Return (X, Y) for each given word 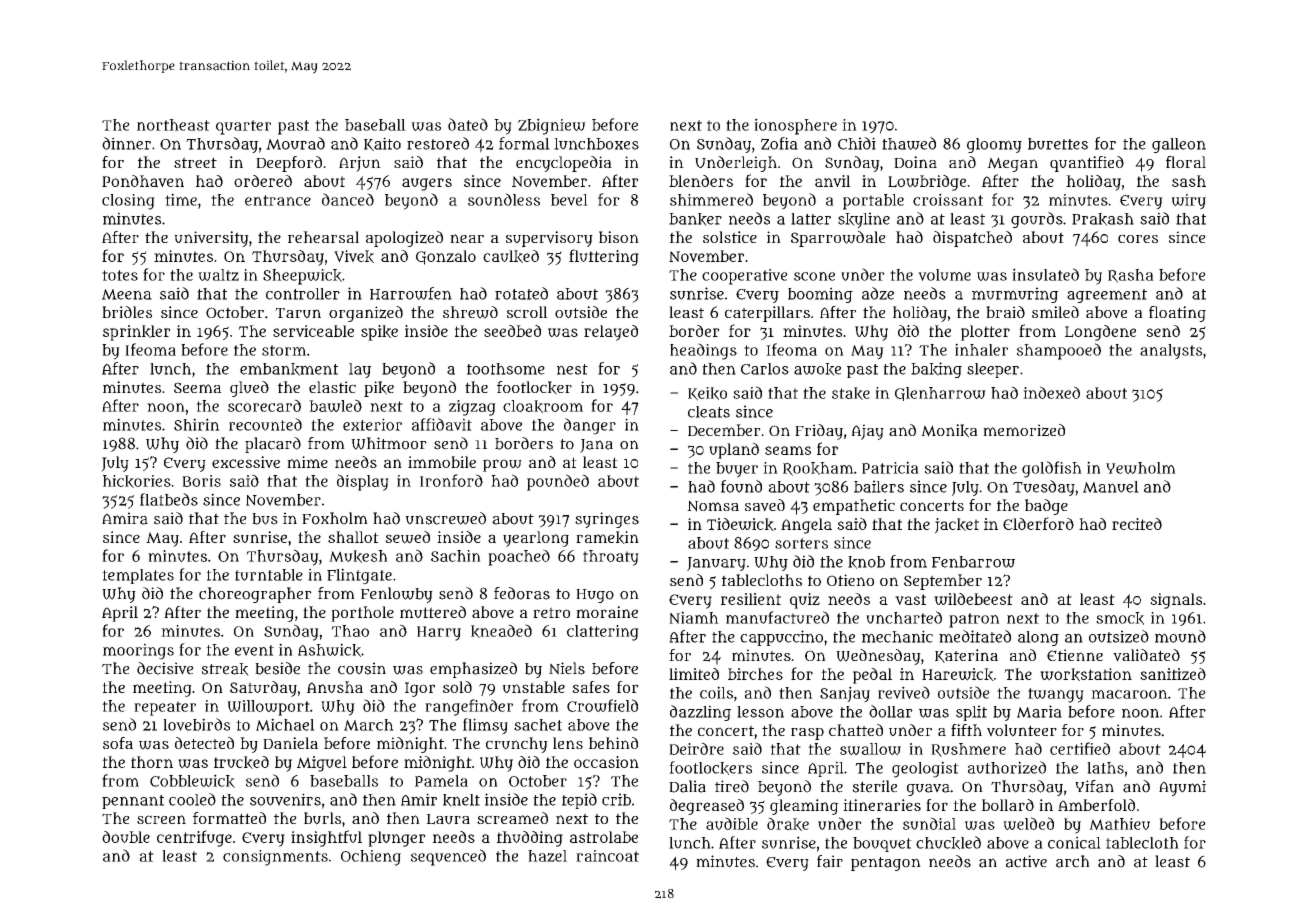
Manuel (1111, 487)
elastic (332, 387)
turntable (269, 575)
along (1038, 638)
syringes (607, 520)
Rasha (1131, 276)
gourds (1037, 220)
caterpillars (767, 314)
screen (161, 819)
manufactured (777, 617)
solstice (730, 237)
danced (348, 199)
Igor (420, 689)
